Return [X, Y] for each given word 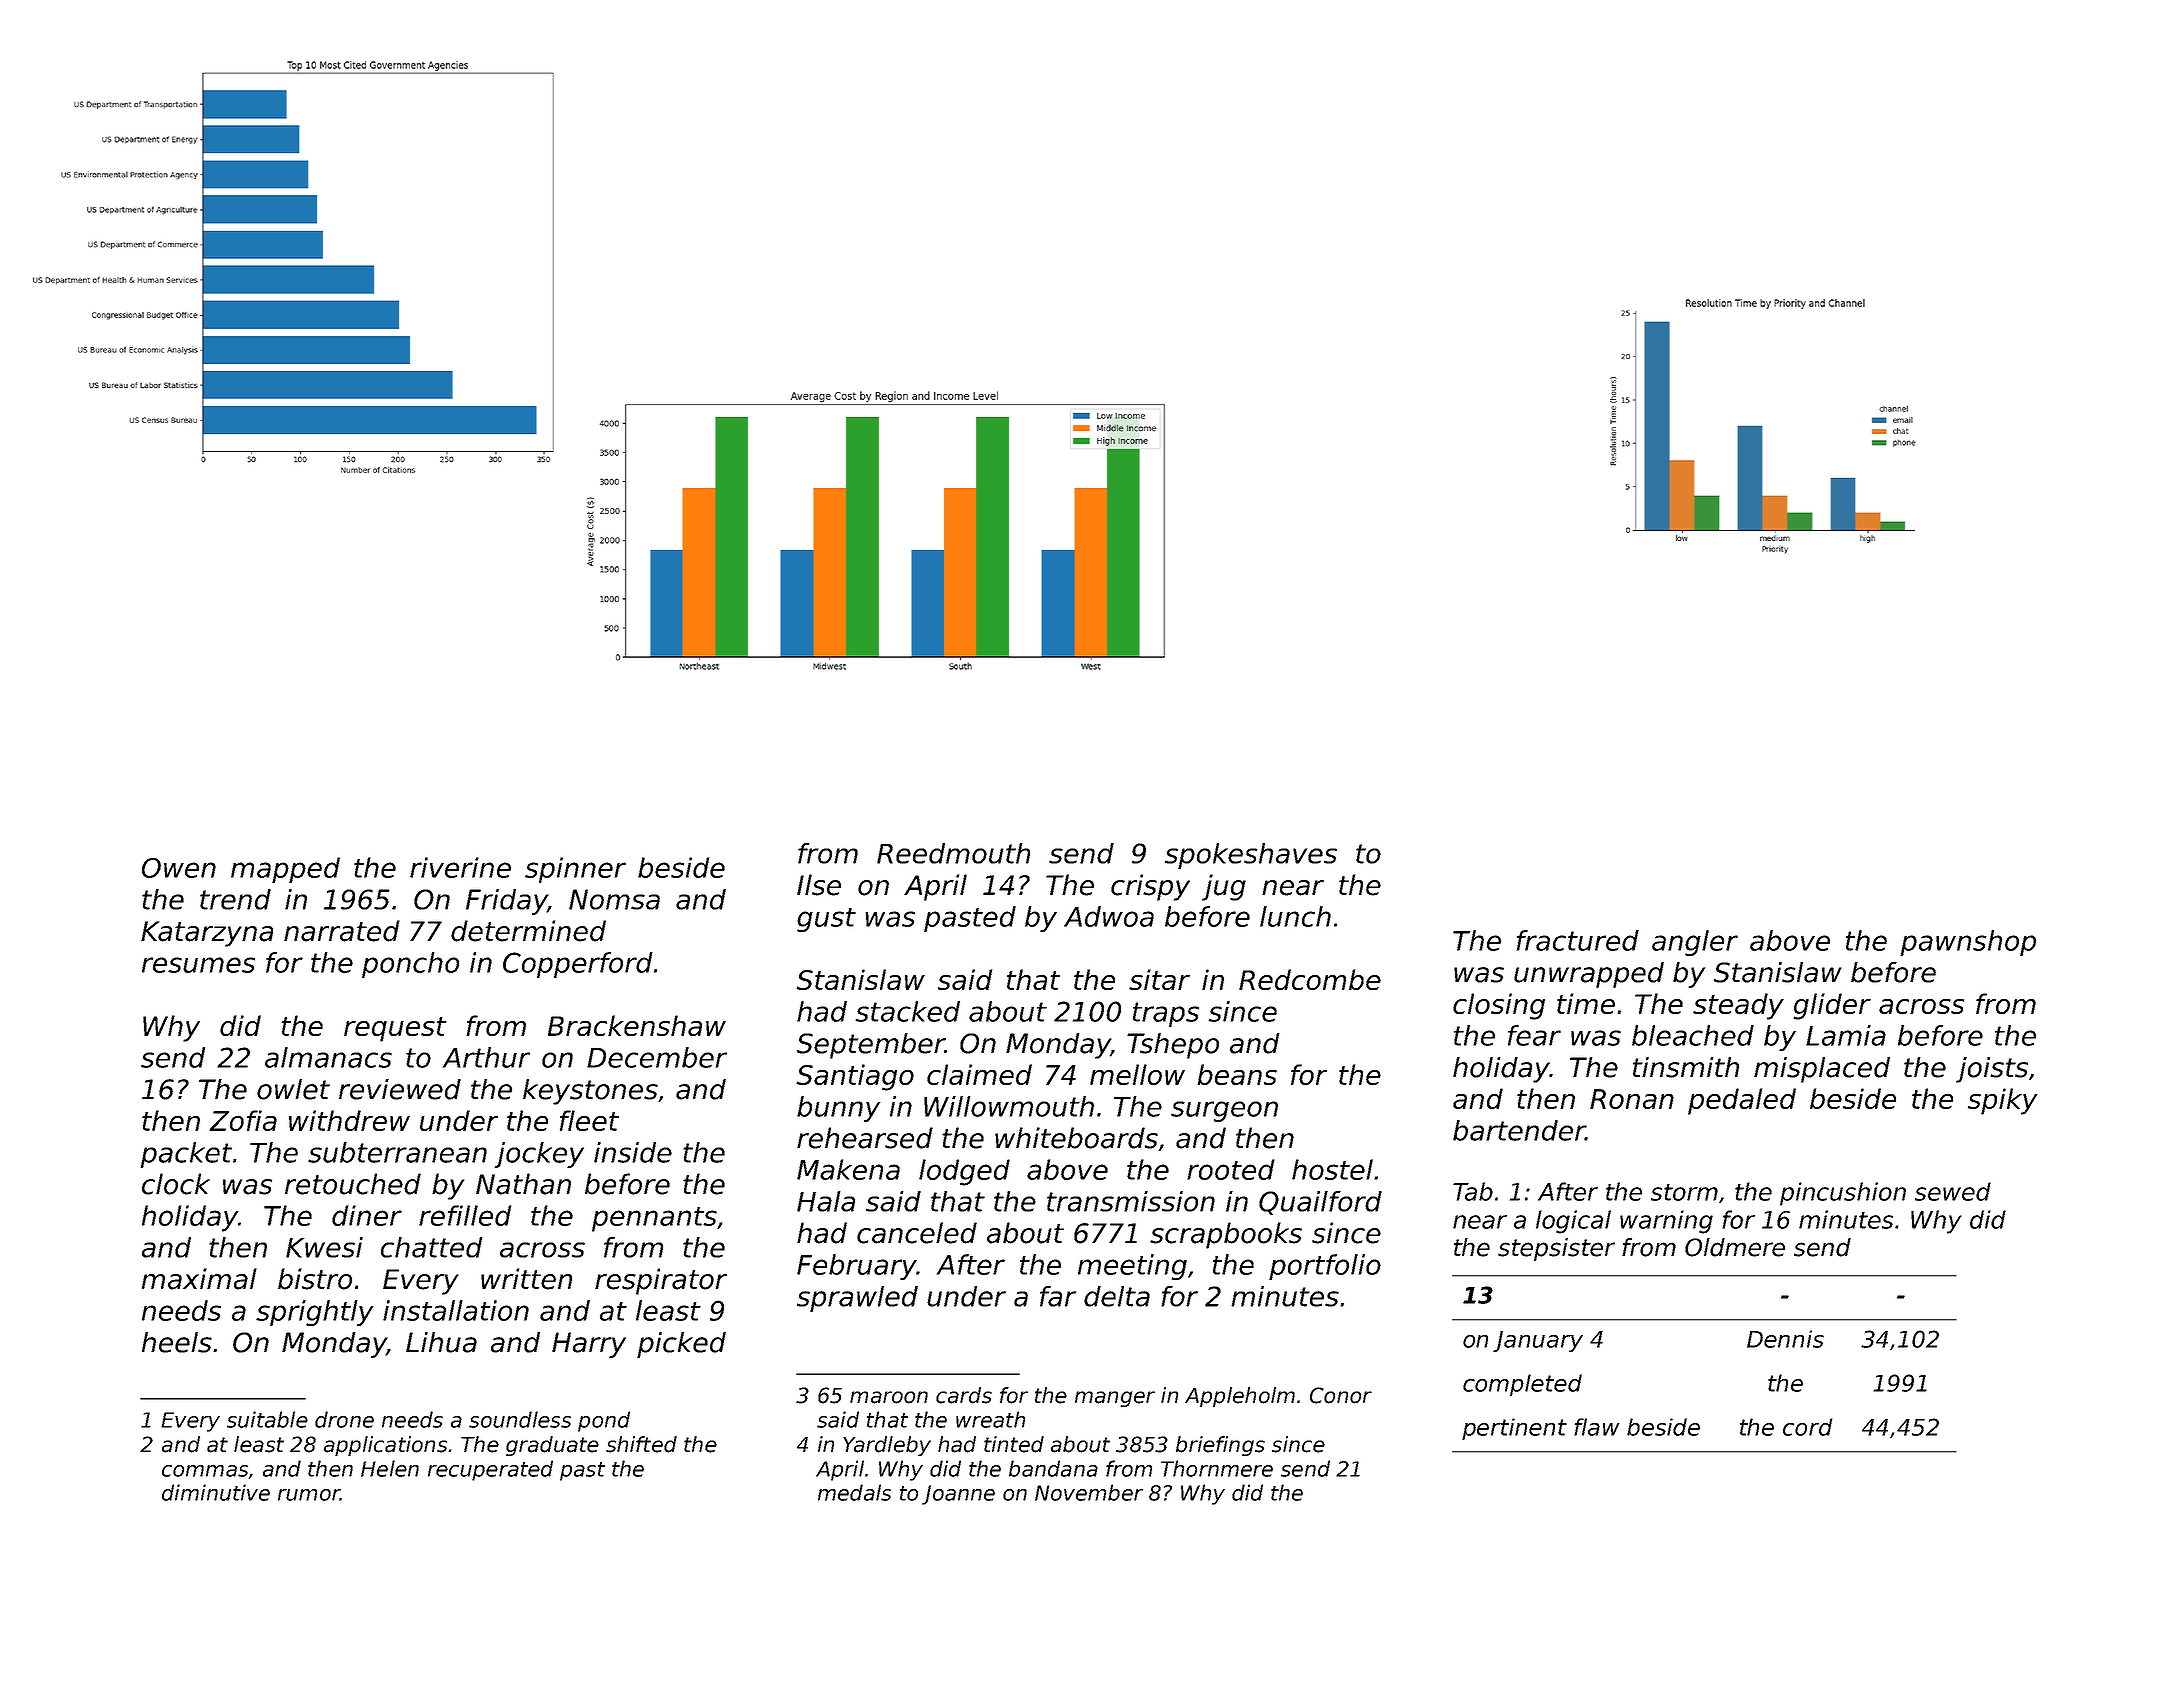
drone [344, 1419]
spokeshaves [1251, 856]
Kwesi [324, 1247]
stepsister [1556, 1249]
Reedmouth [953, 853]
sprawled [857, 1299]
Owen [179, 868]
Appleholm [1240, 1397]
